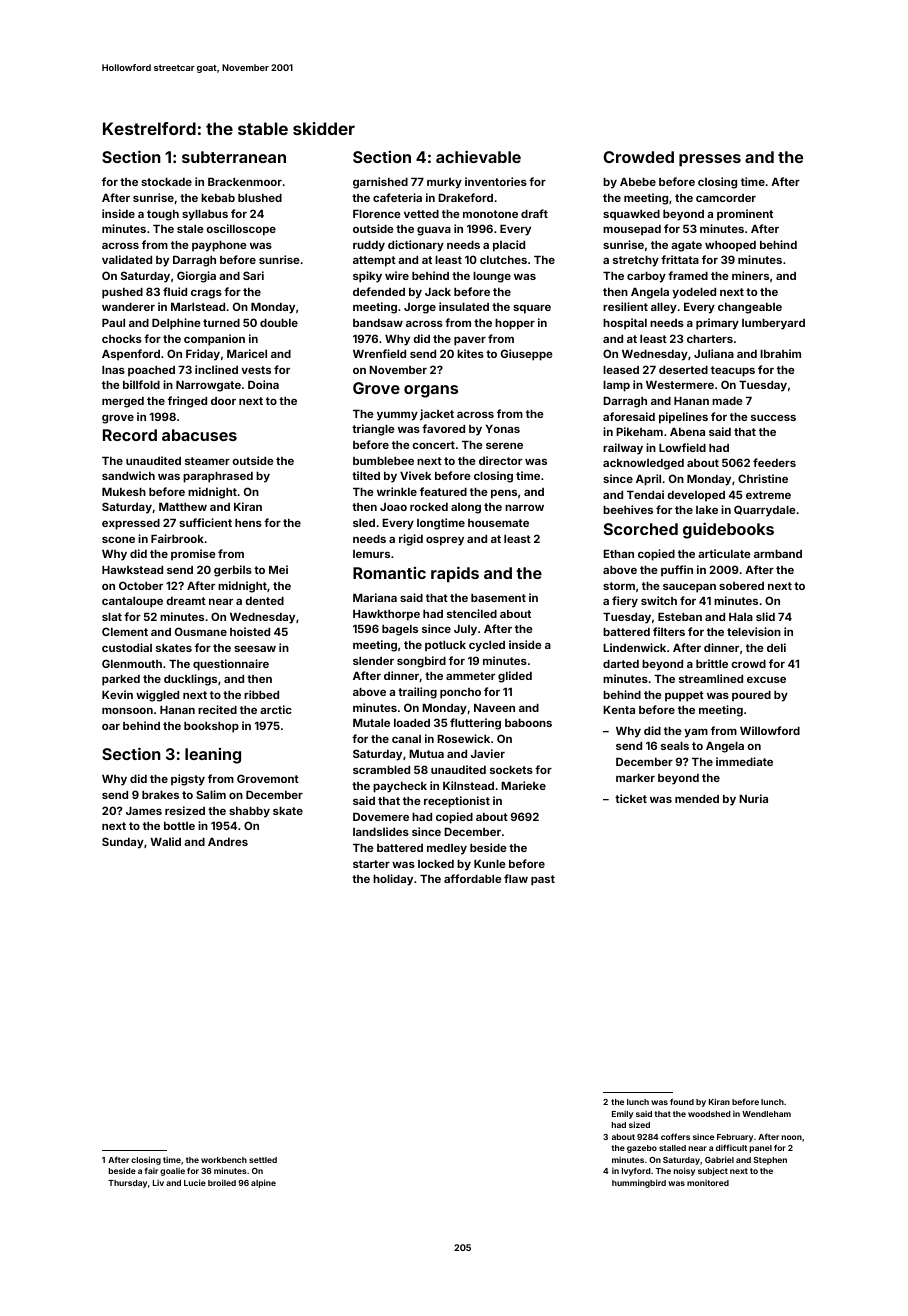 The height and width of the image is (1316, 908). Describe the element at coordinates (172, 1171) in the image. I see `goalie` at that location.
